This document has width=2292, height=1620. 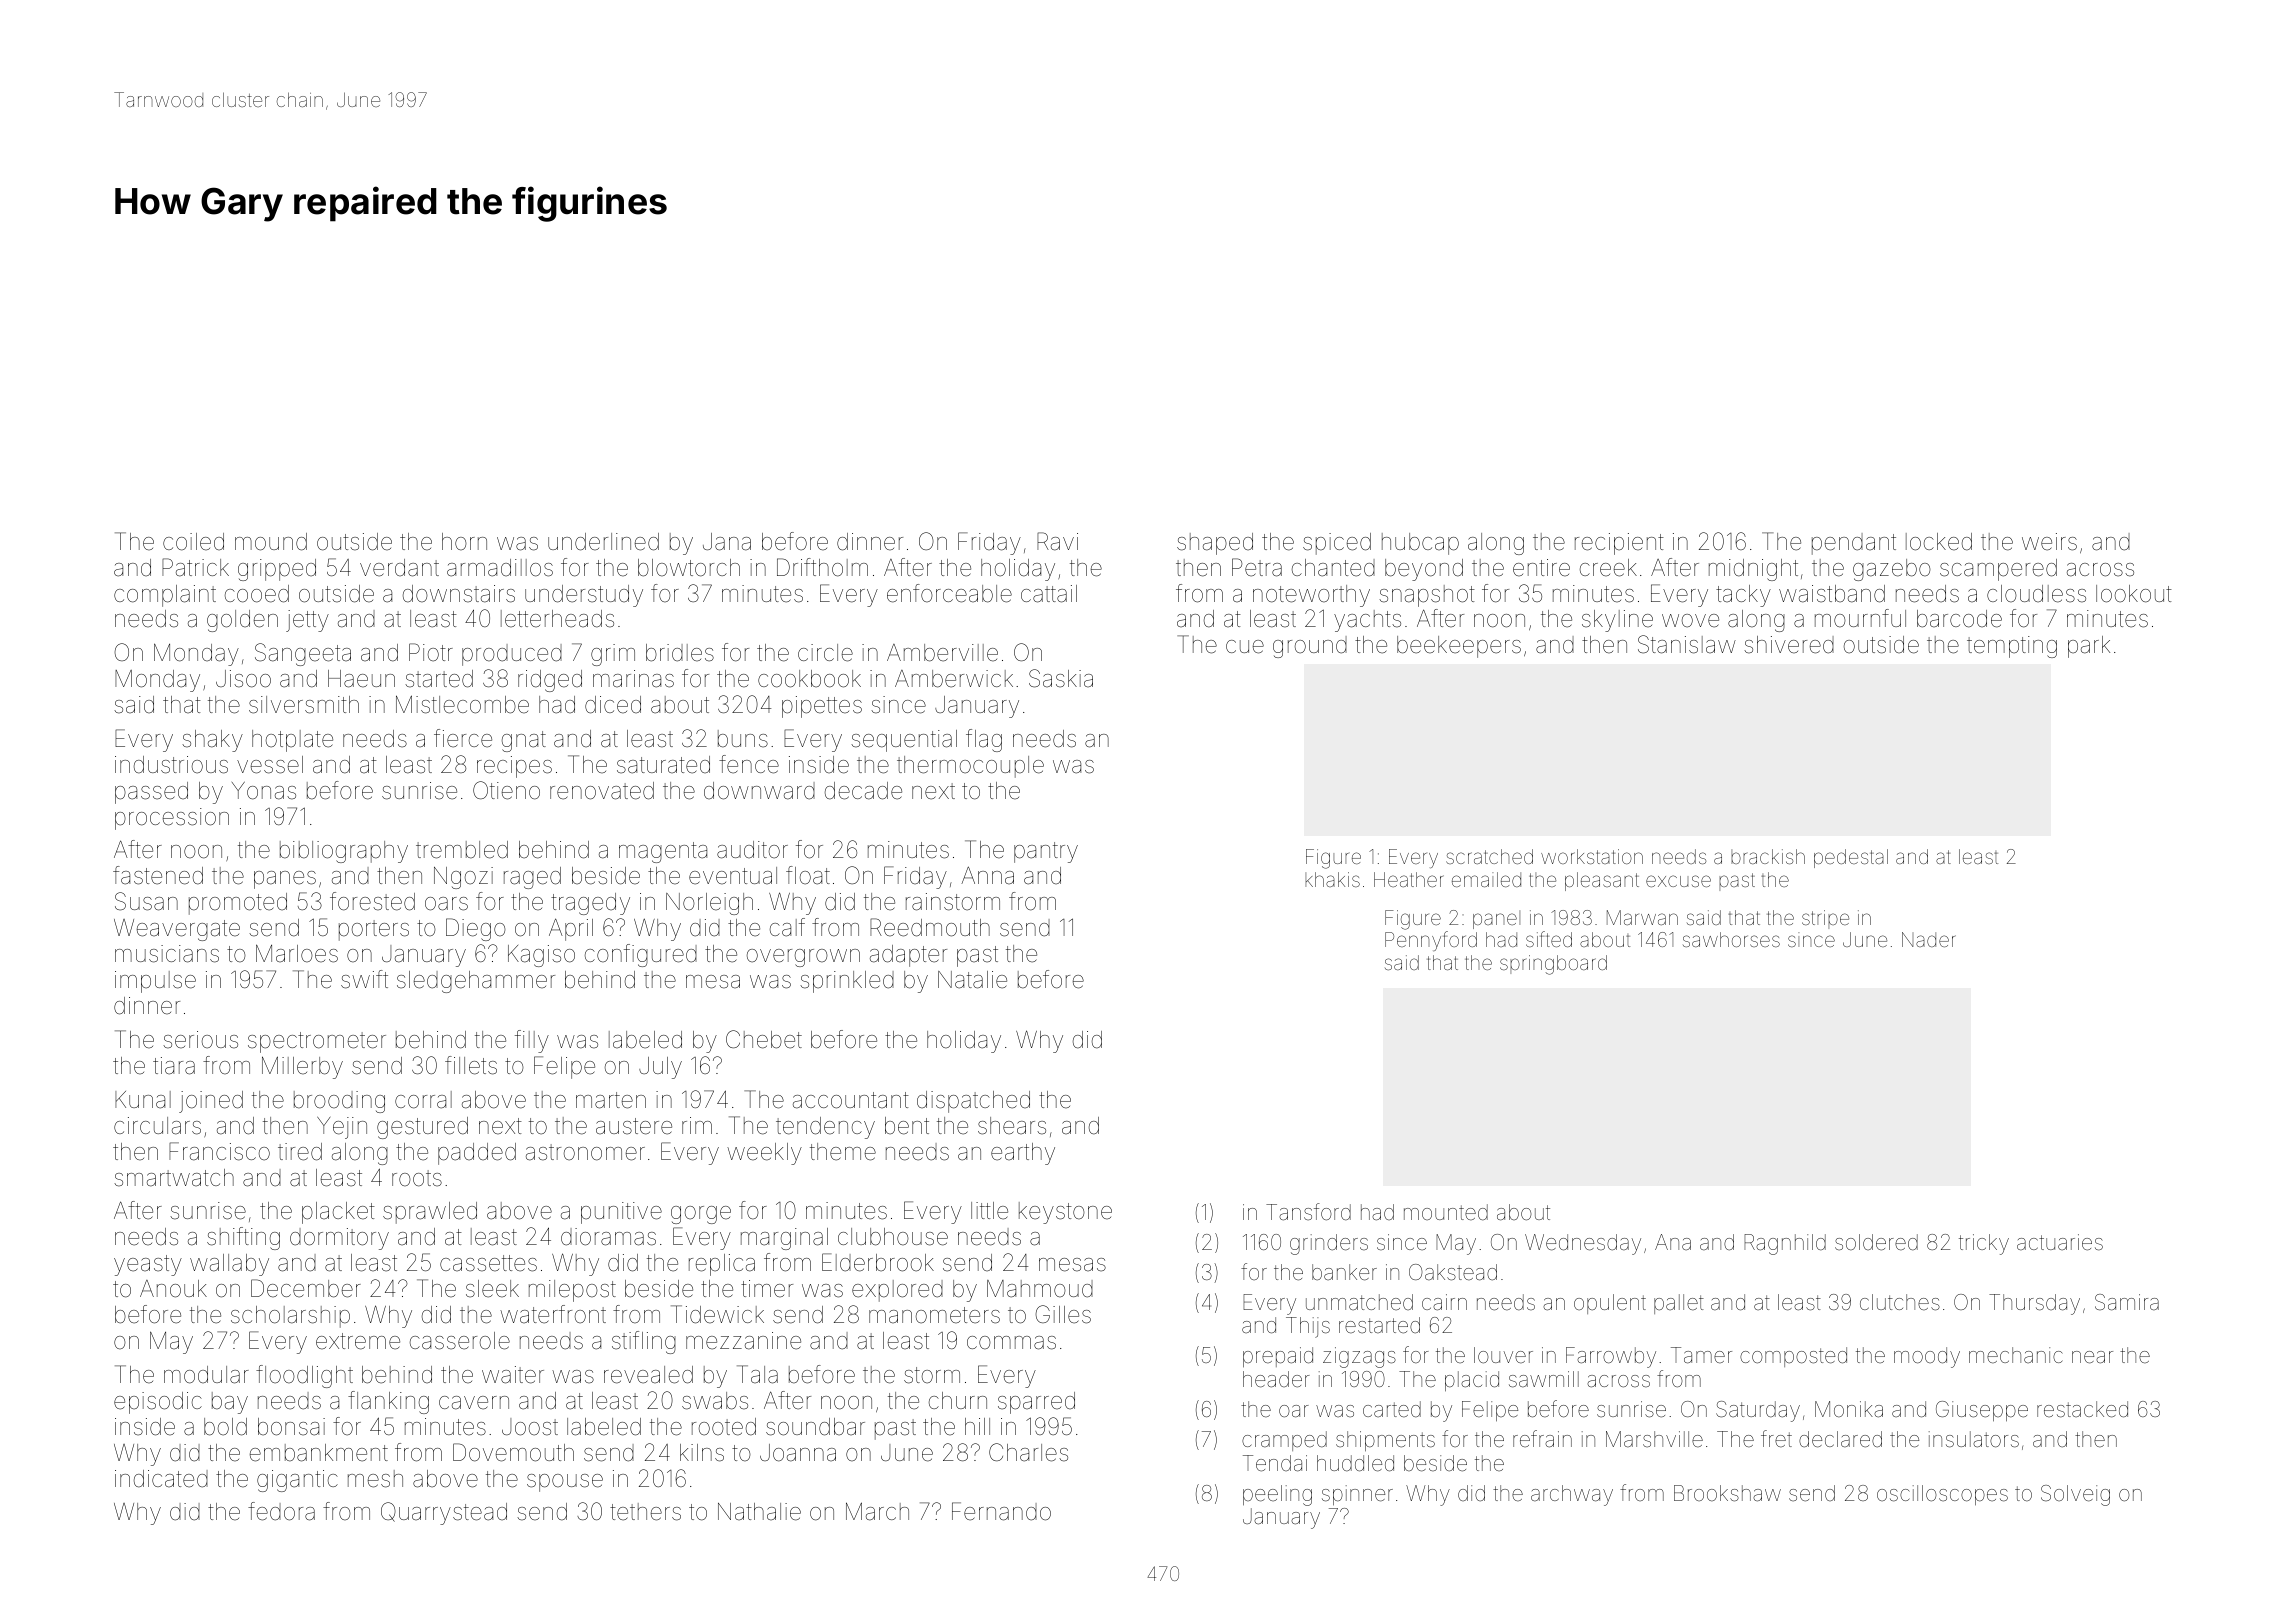 What do you see at coordinates (2049, 542) in the document?
I see `weirs` at bounding box center [2049, 542].
